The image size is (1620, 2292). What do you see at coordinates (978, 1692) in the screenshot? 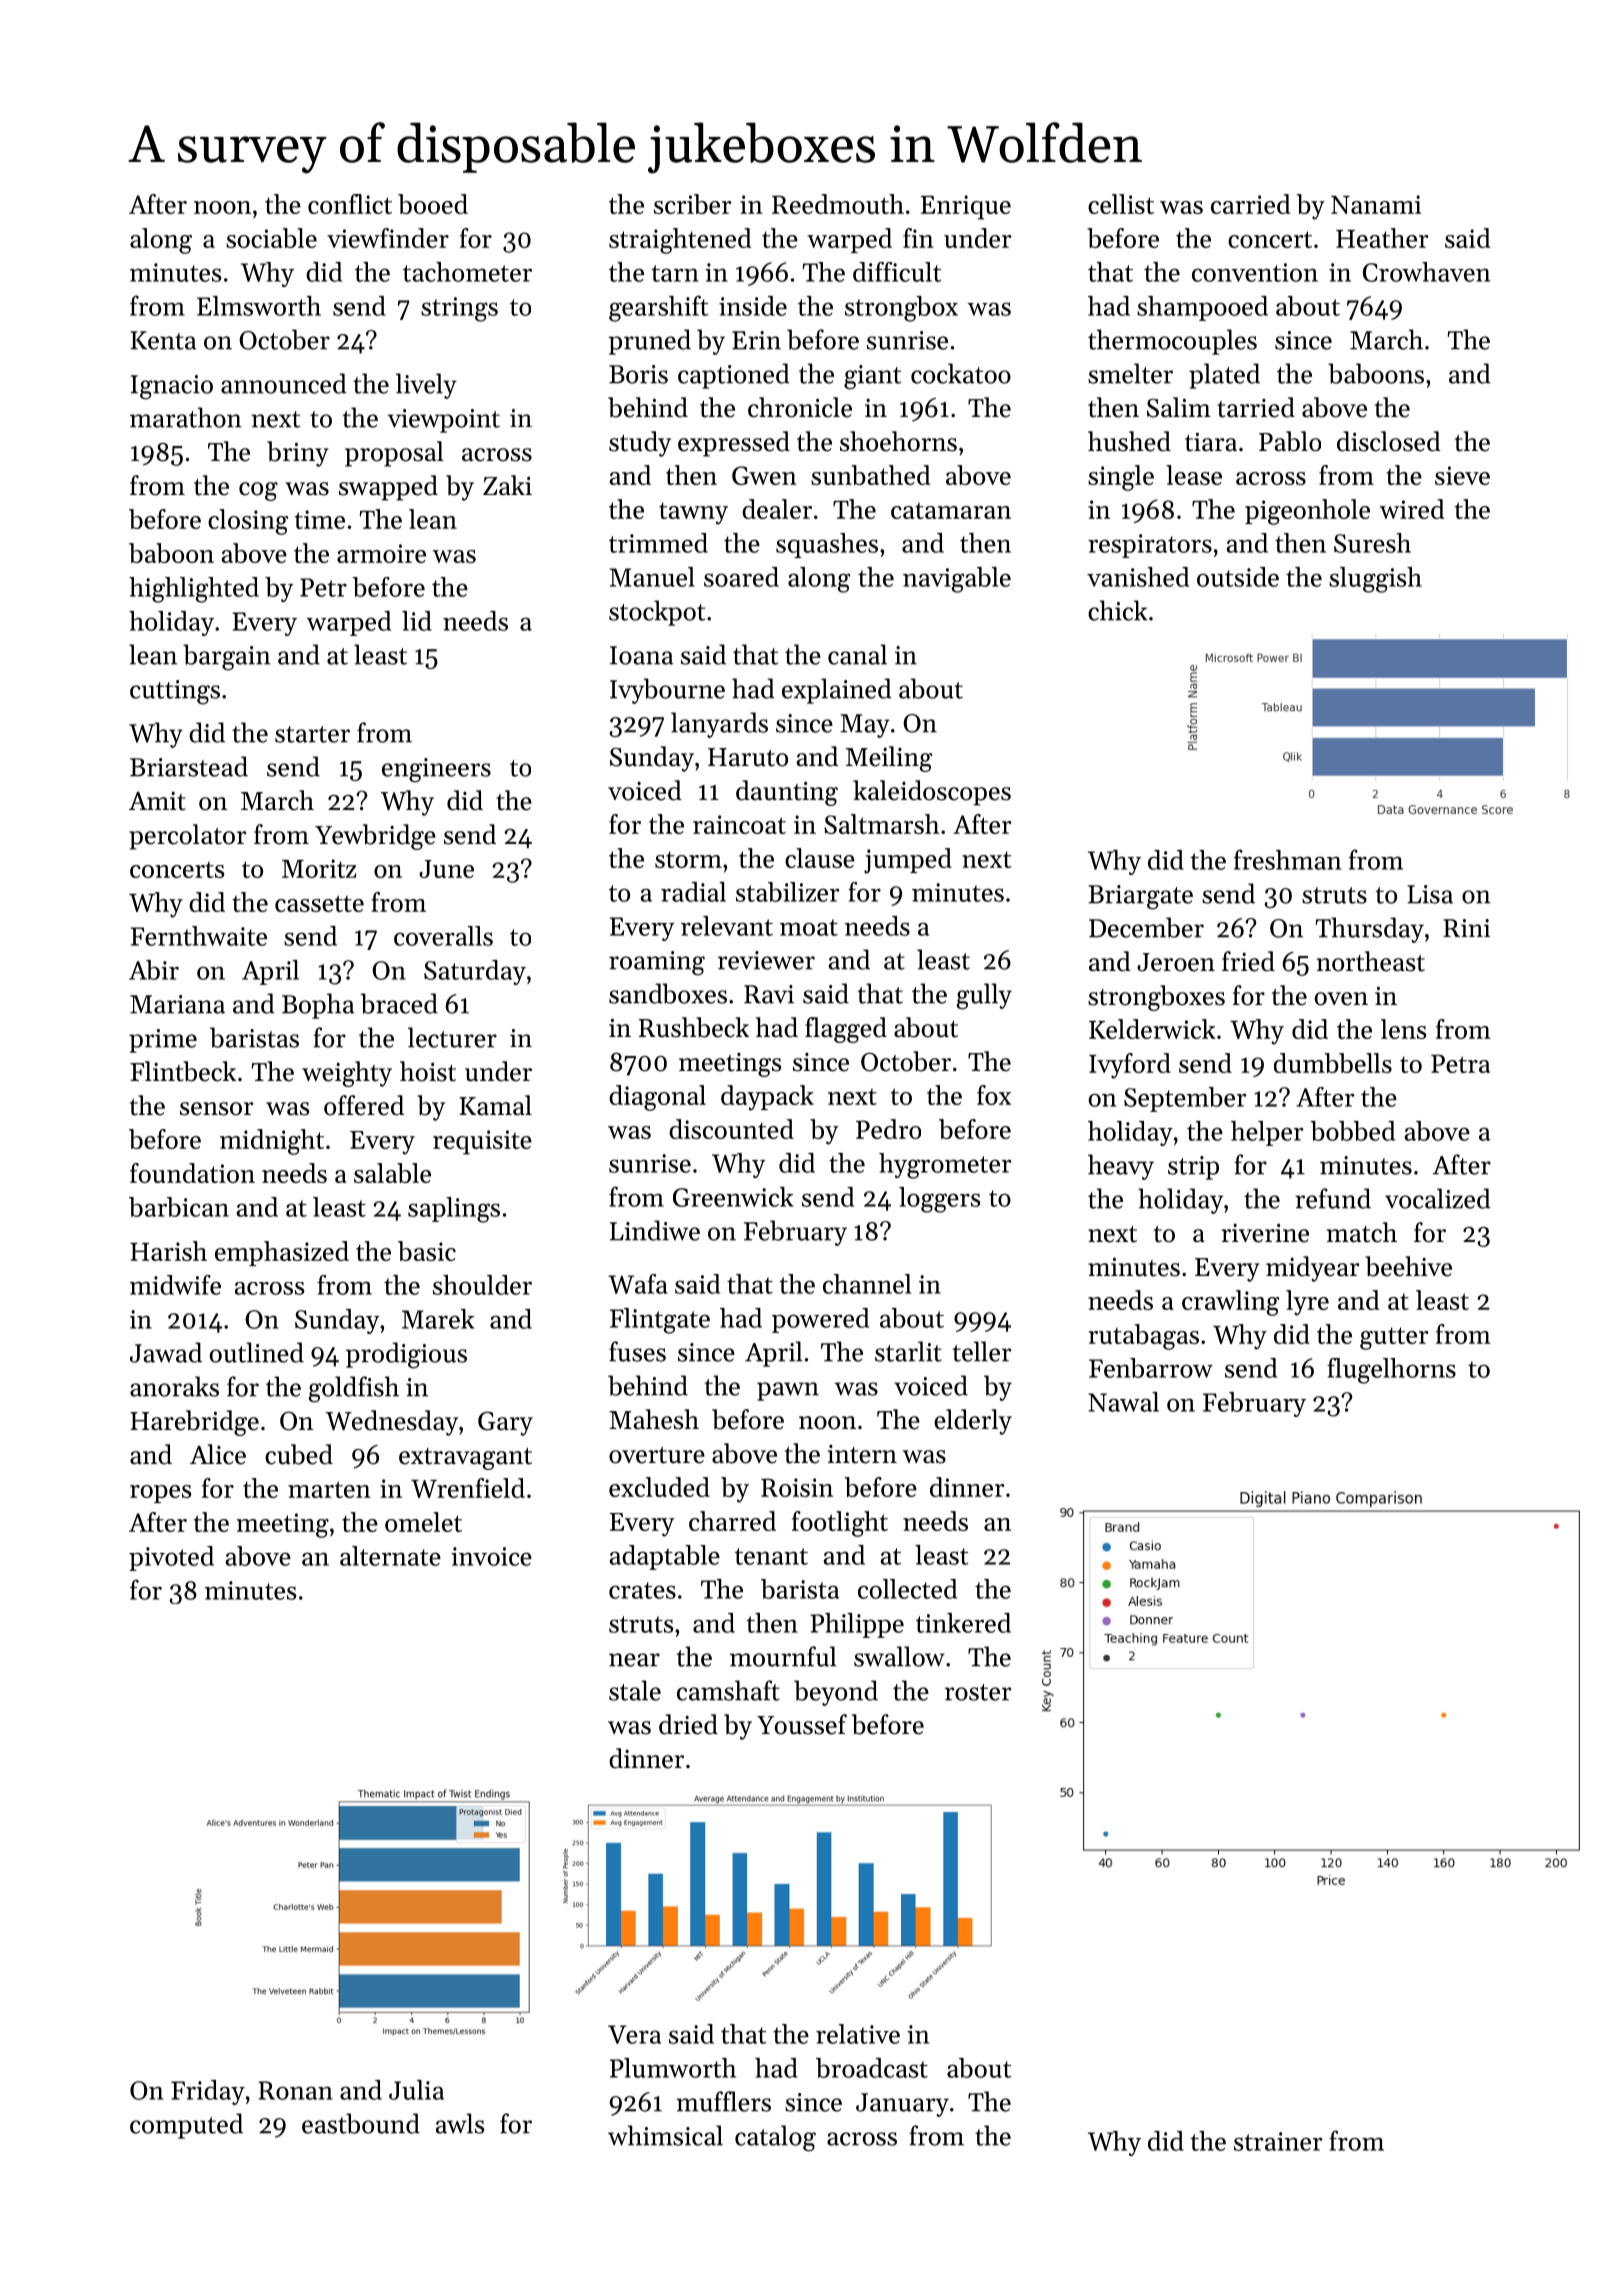
I see `roster` at bounding box center [978, 1692].
